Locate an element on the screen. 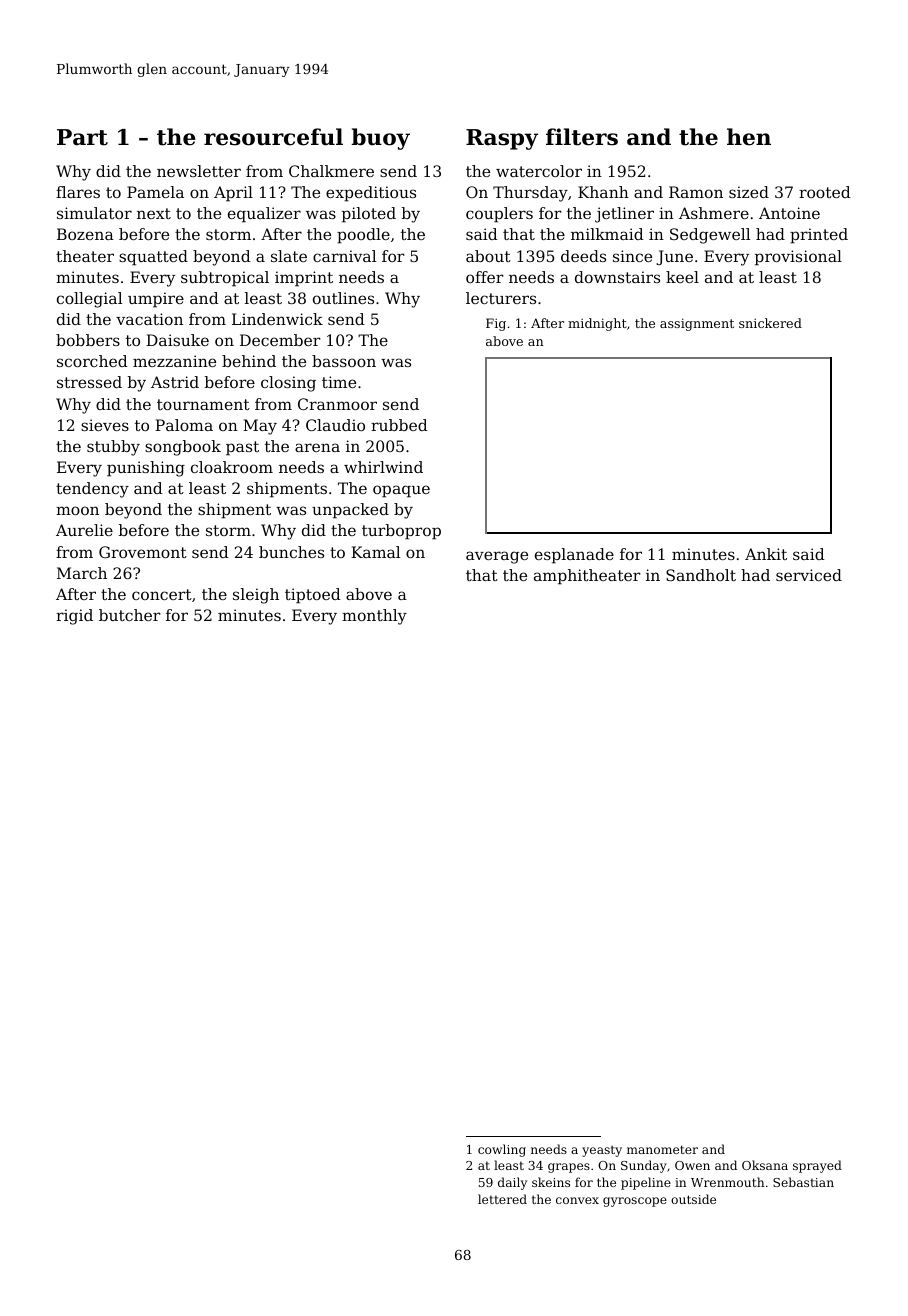  cloakroom is located at coordinates (232, 467).
